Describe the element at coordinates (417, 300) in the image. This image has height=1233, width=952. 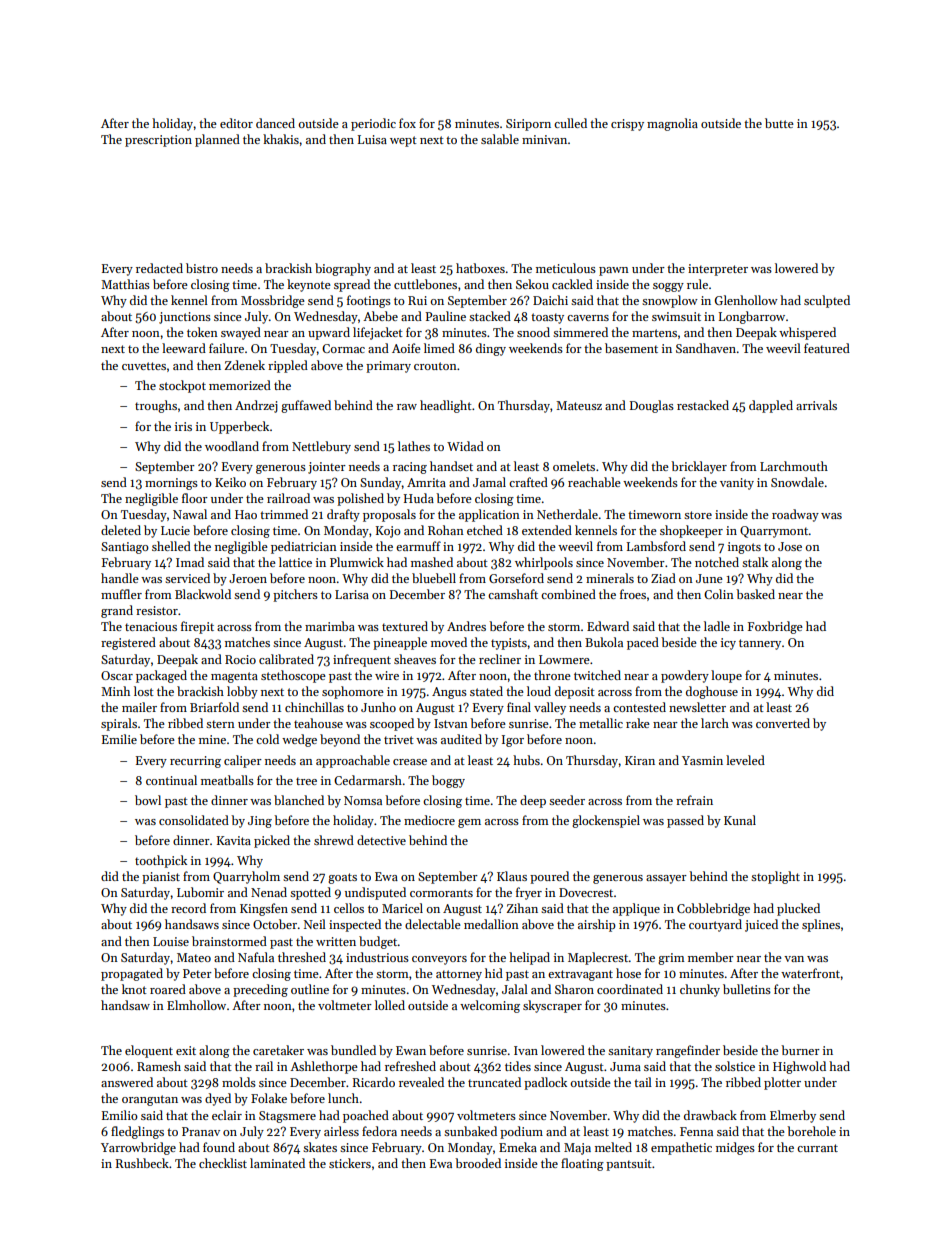
I see `Rui` at that location.
